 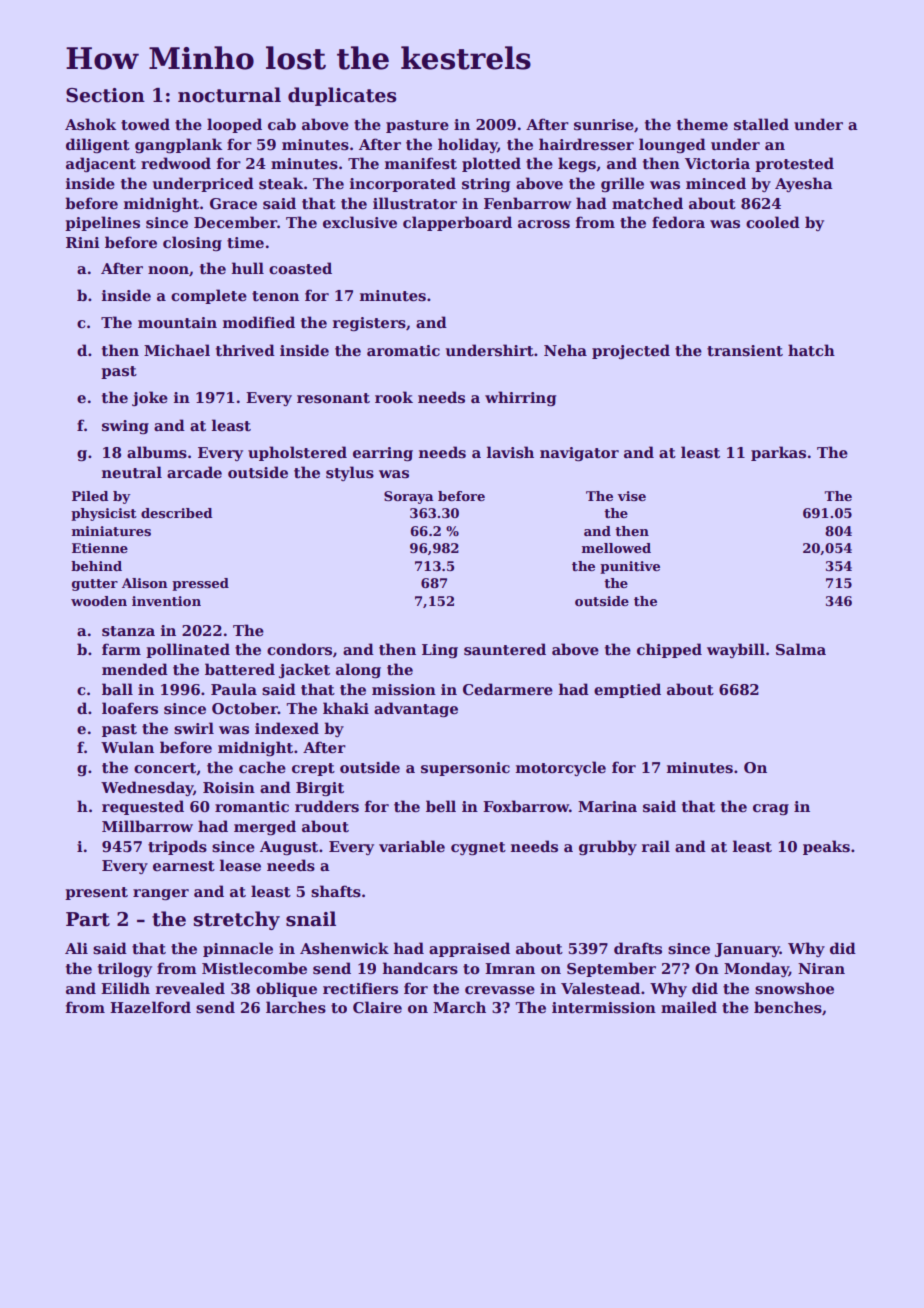 What do you see at coordinates (600, 988) in the image?
I see `Valestead` at bounding box center [600, 988].
